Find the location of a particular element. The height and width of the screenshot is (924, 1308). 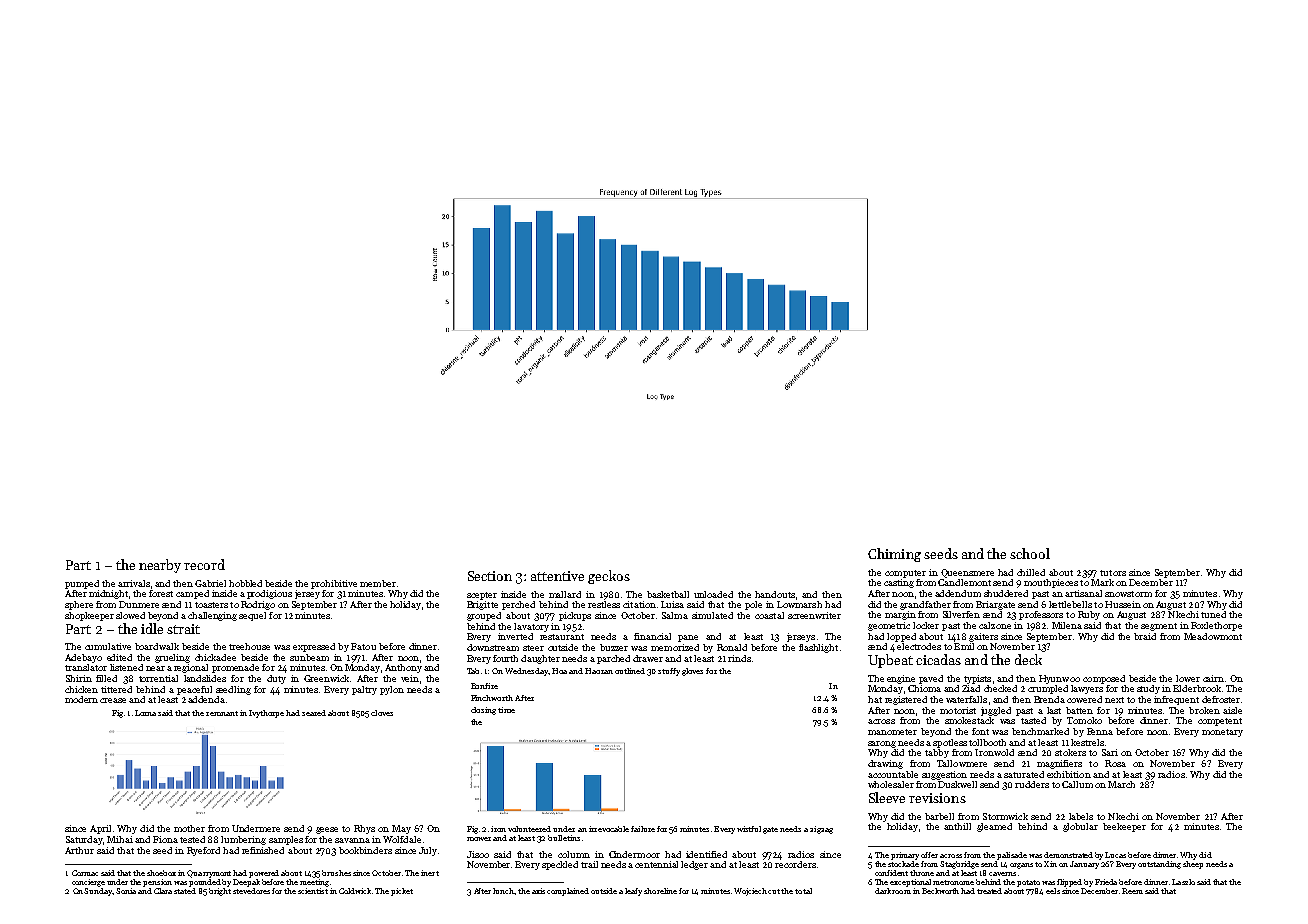

barbell is located at coordinates (939, 816).
